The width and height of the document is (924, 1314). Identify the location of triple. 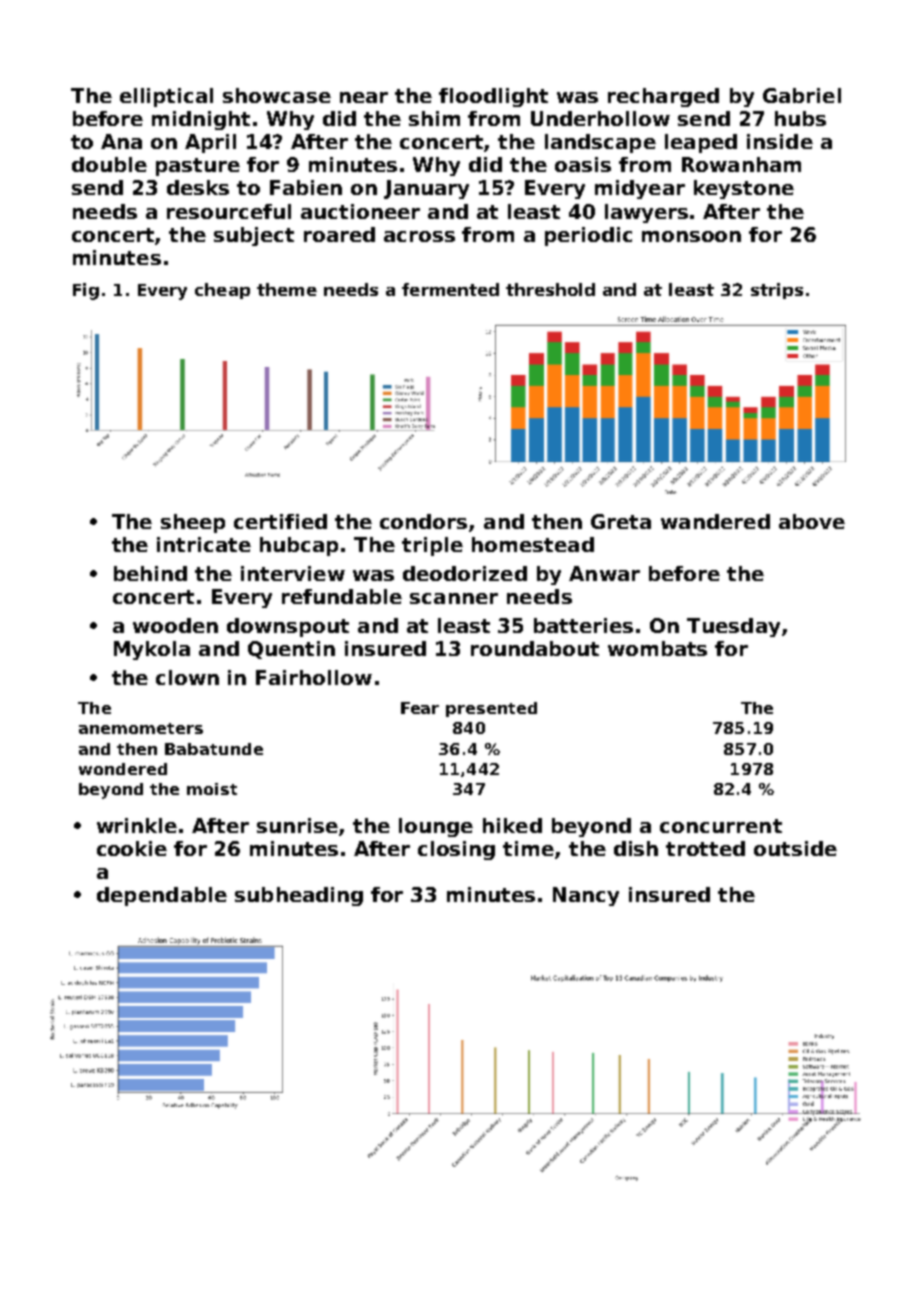
(432, 546).
